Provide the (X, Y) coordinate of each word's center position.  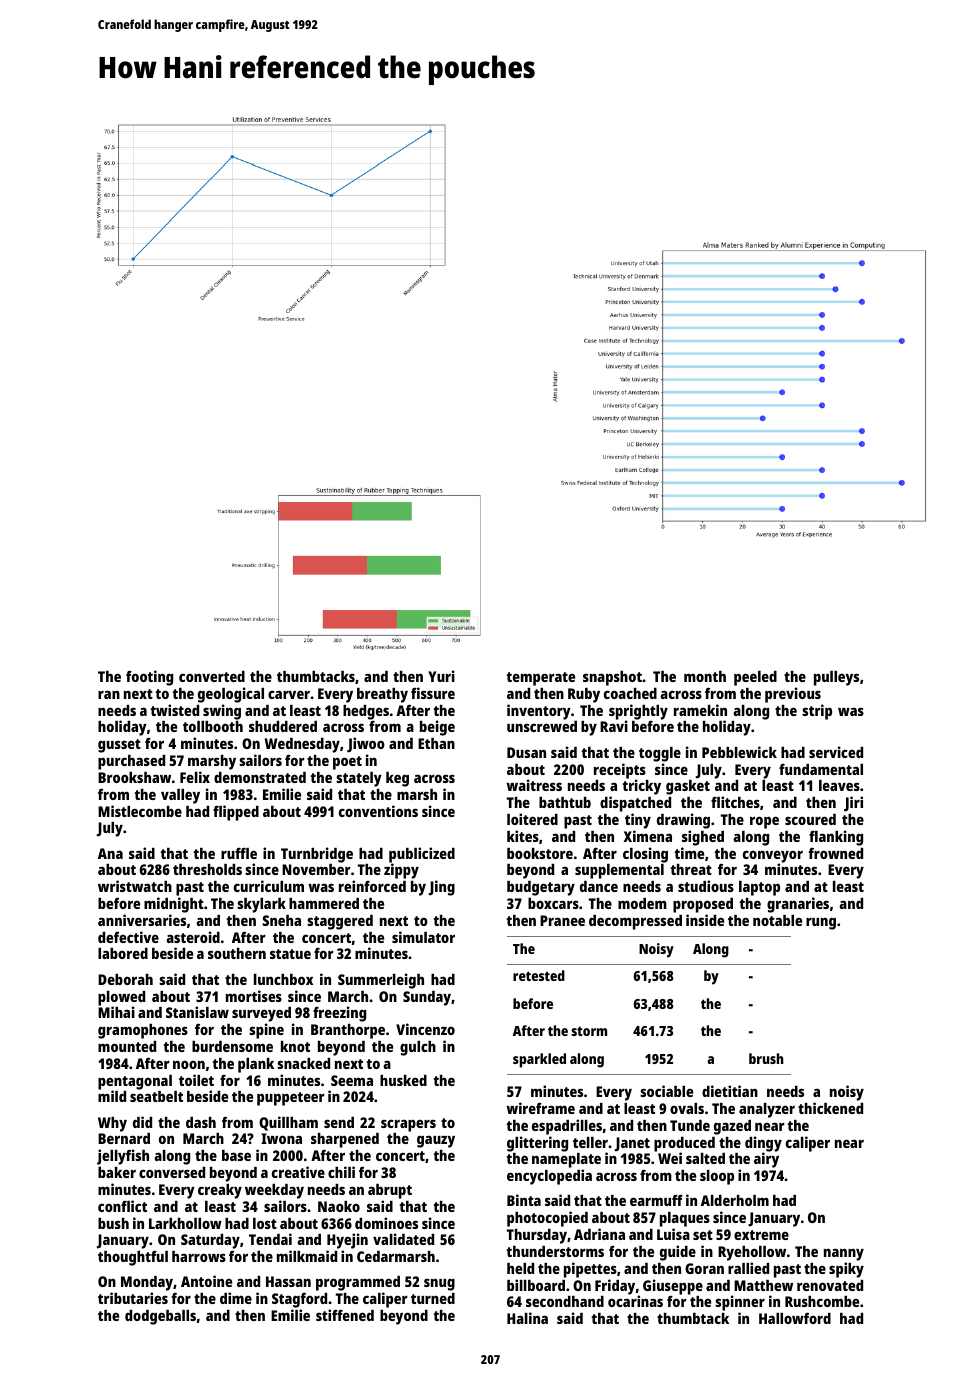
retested (539, 975)
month (705, 676)
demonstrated (260, 777)
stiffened (345, 1315)
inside (705, 920)
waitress (534, 785)
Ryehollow (752, 1253)
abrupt (390, 1191)
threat (691, 869)
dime (236, 1298)
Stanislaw (197, 1012)
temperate (540, 679)
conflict (122, 1206)
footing (149, 678)
